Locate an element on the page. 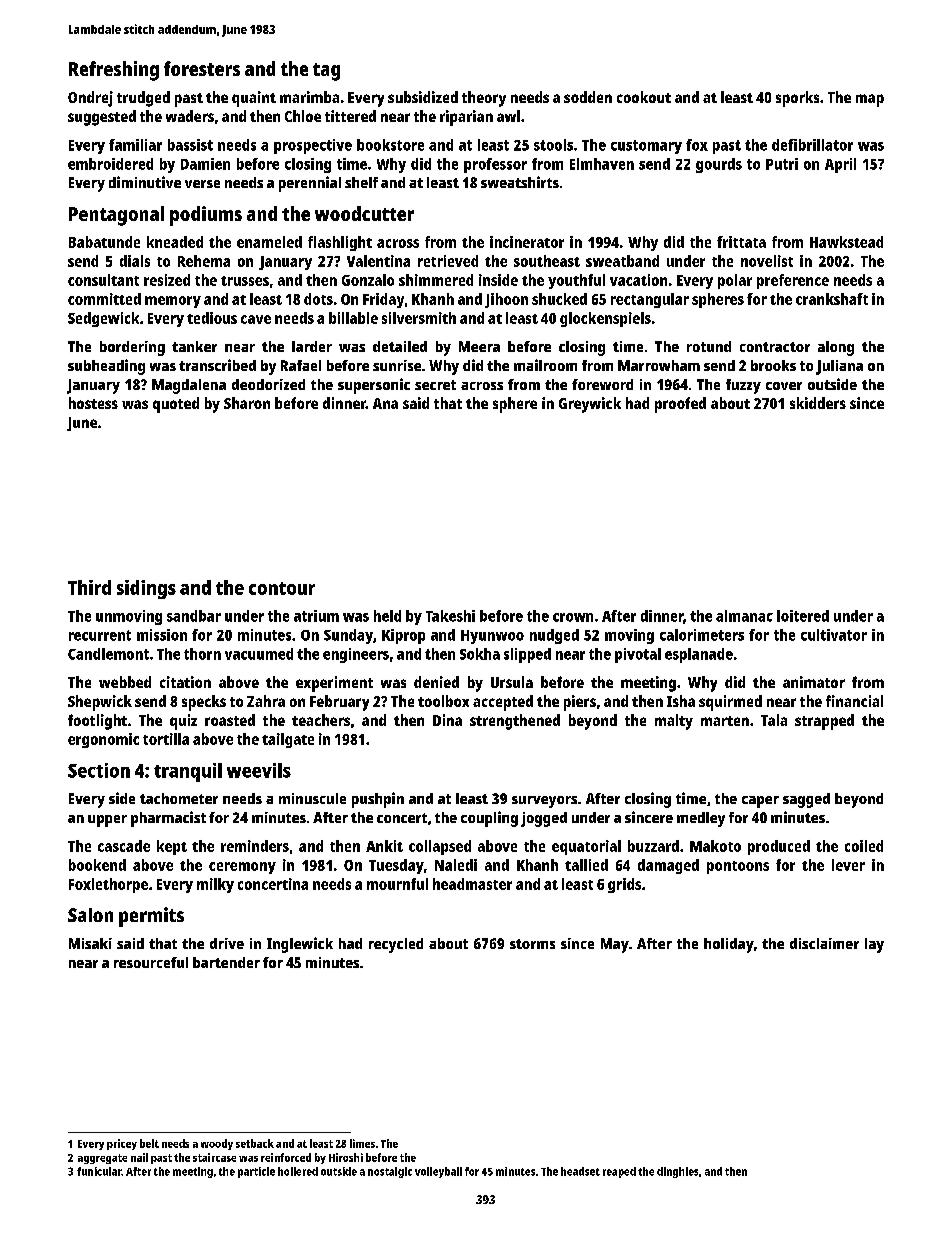  awl is located at coordinates (508, 116).
